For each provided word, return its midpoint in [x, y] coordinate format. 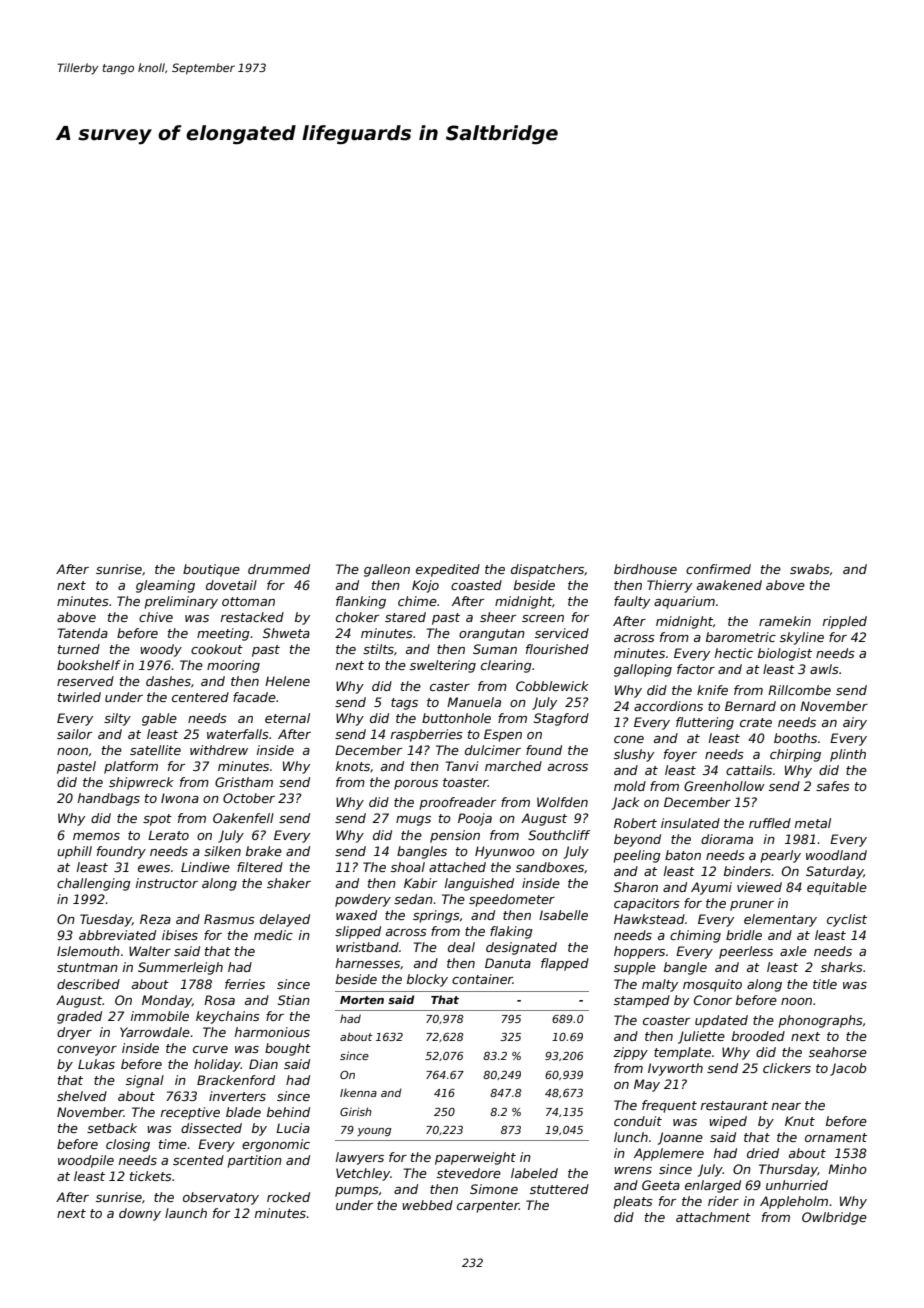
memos [96, 836]
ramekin [785, 621]
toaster [465, 782]
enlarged [713, 1186]
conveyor [87, 1051]
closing [128, 1145]
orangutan [492, 635]
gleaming [165, 586]
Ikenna [358, 1092]
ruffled [770, 823]
